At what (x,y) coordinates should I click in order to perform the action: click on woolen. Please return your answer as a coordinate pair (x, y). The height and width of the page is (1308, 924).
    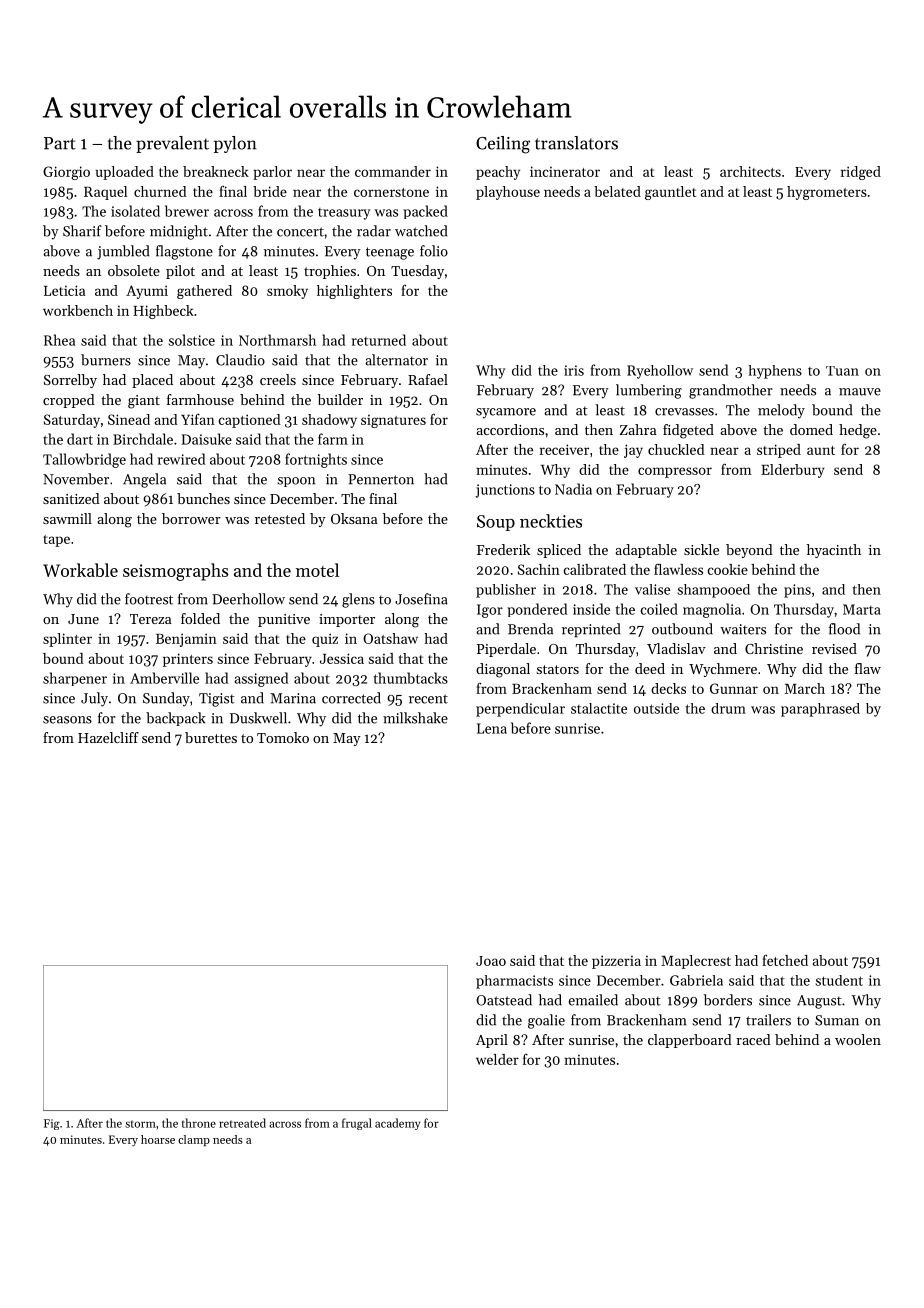
    Looking at the image, I should click on (858, 1039).
